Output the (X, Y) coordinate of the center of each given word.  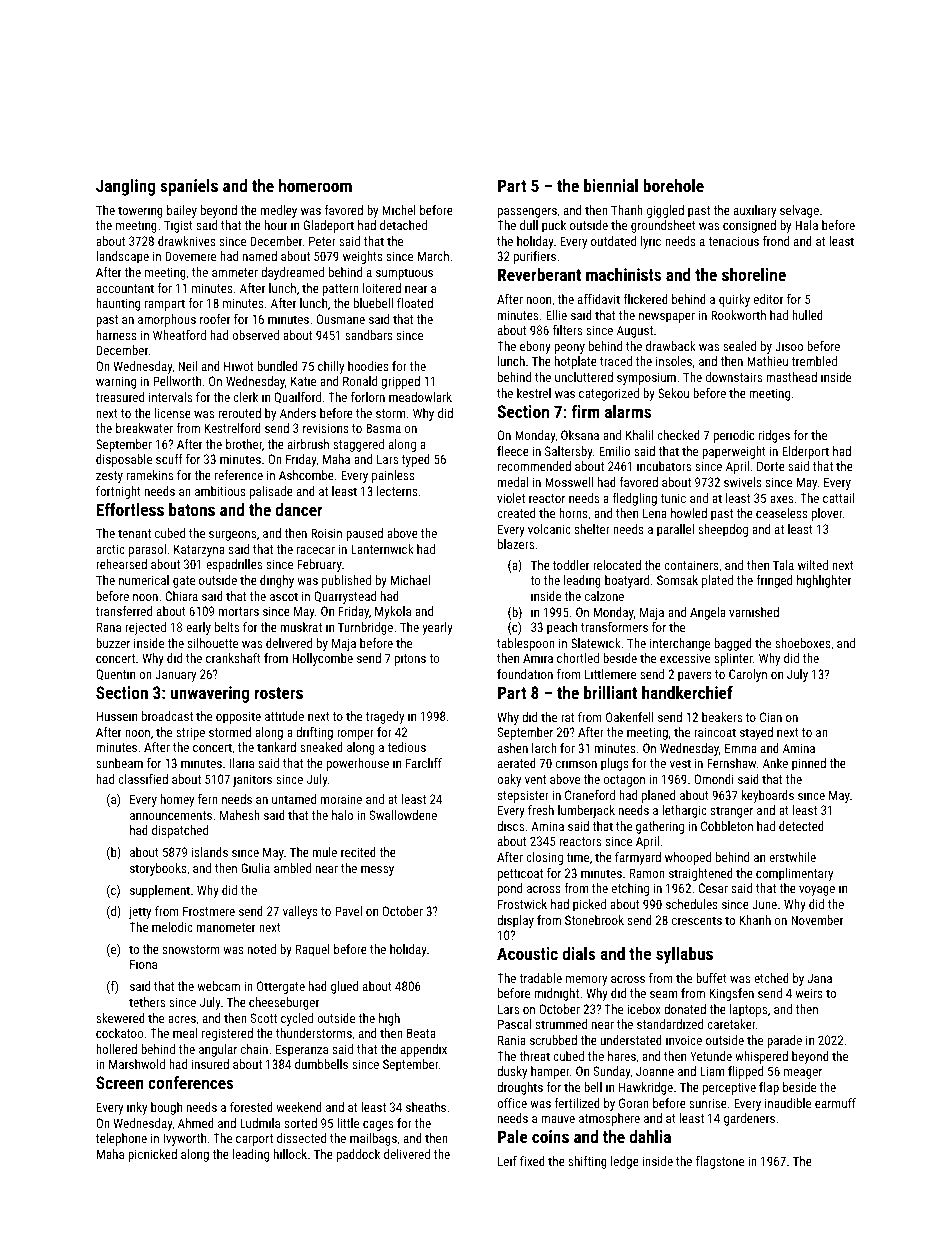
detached (403, 225)
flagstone (720, 1162)
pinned (809, 764)
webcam (218, 986)
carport (254, 1140)
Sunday (612, 1072)
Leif (507, 1161)
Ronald (360, 381)
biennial (611, 185)
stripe (190, 733)
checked (678, 435)
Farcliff (424, 763)
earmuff (835, 1103)
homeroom (315, 185)
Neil (187, 366)
